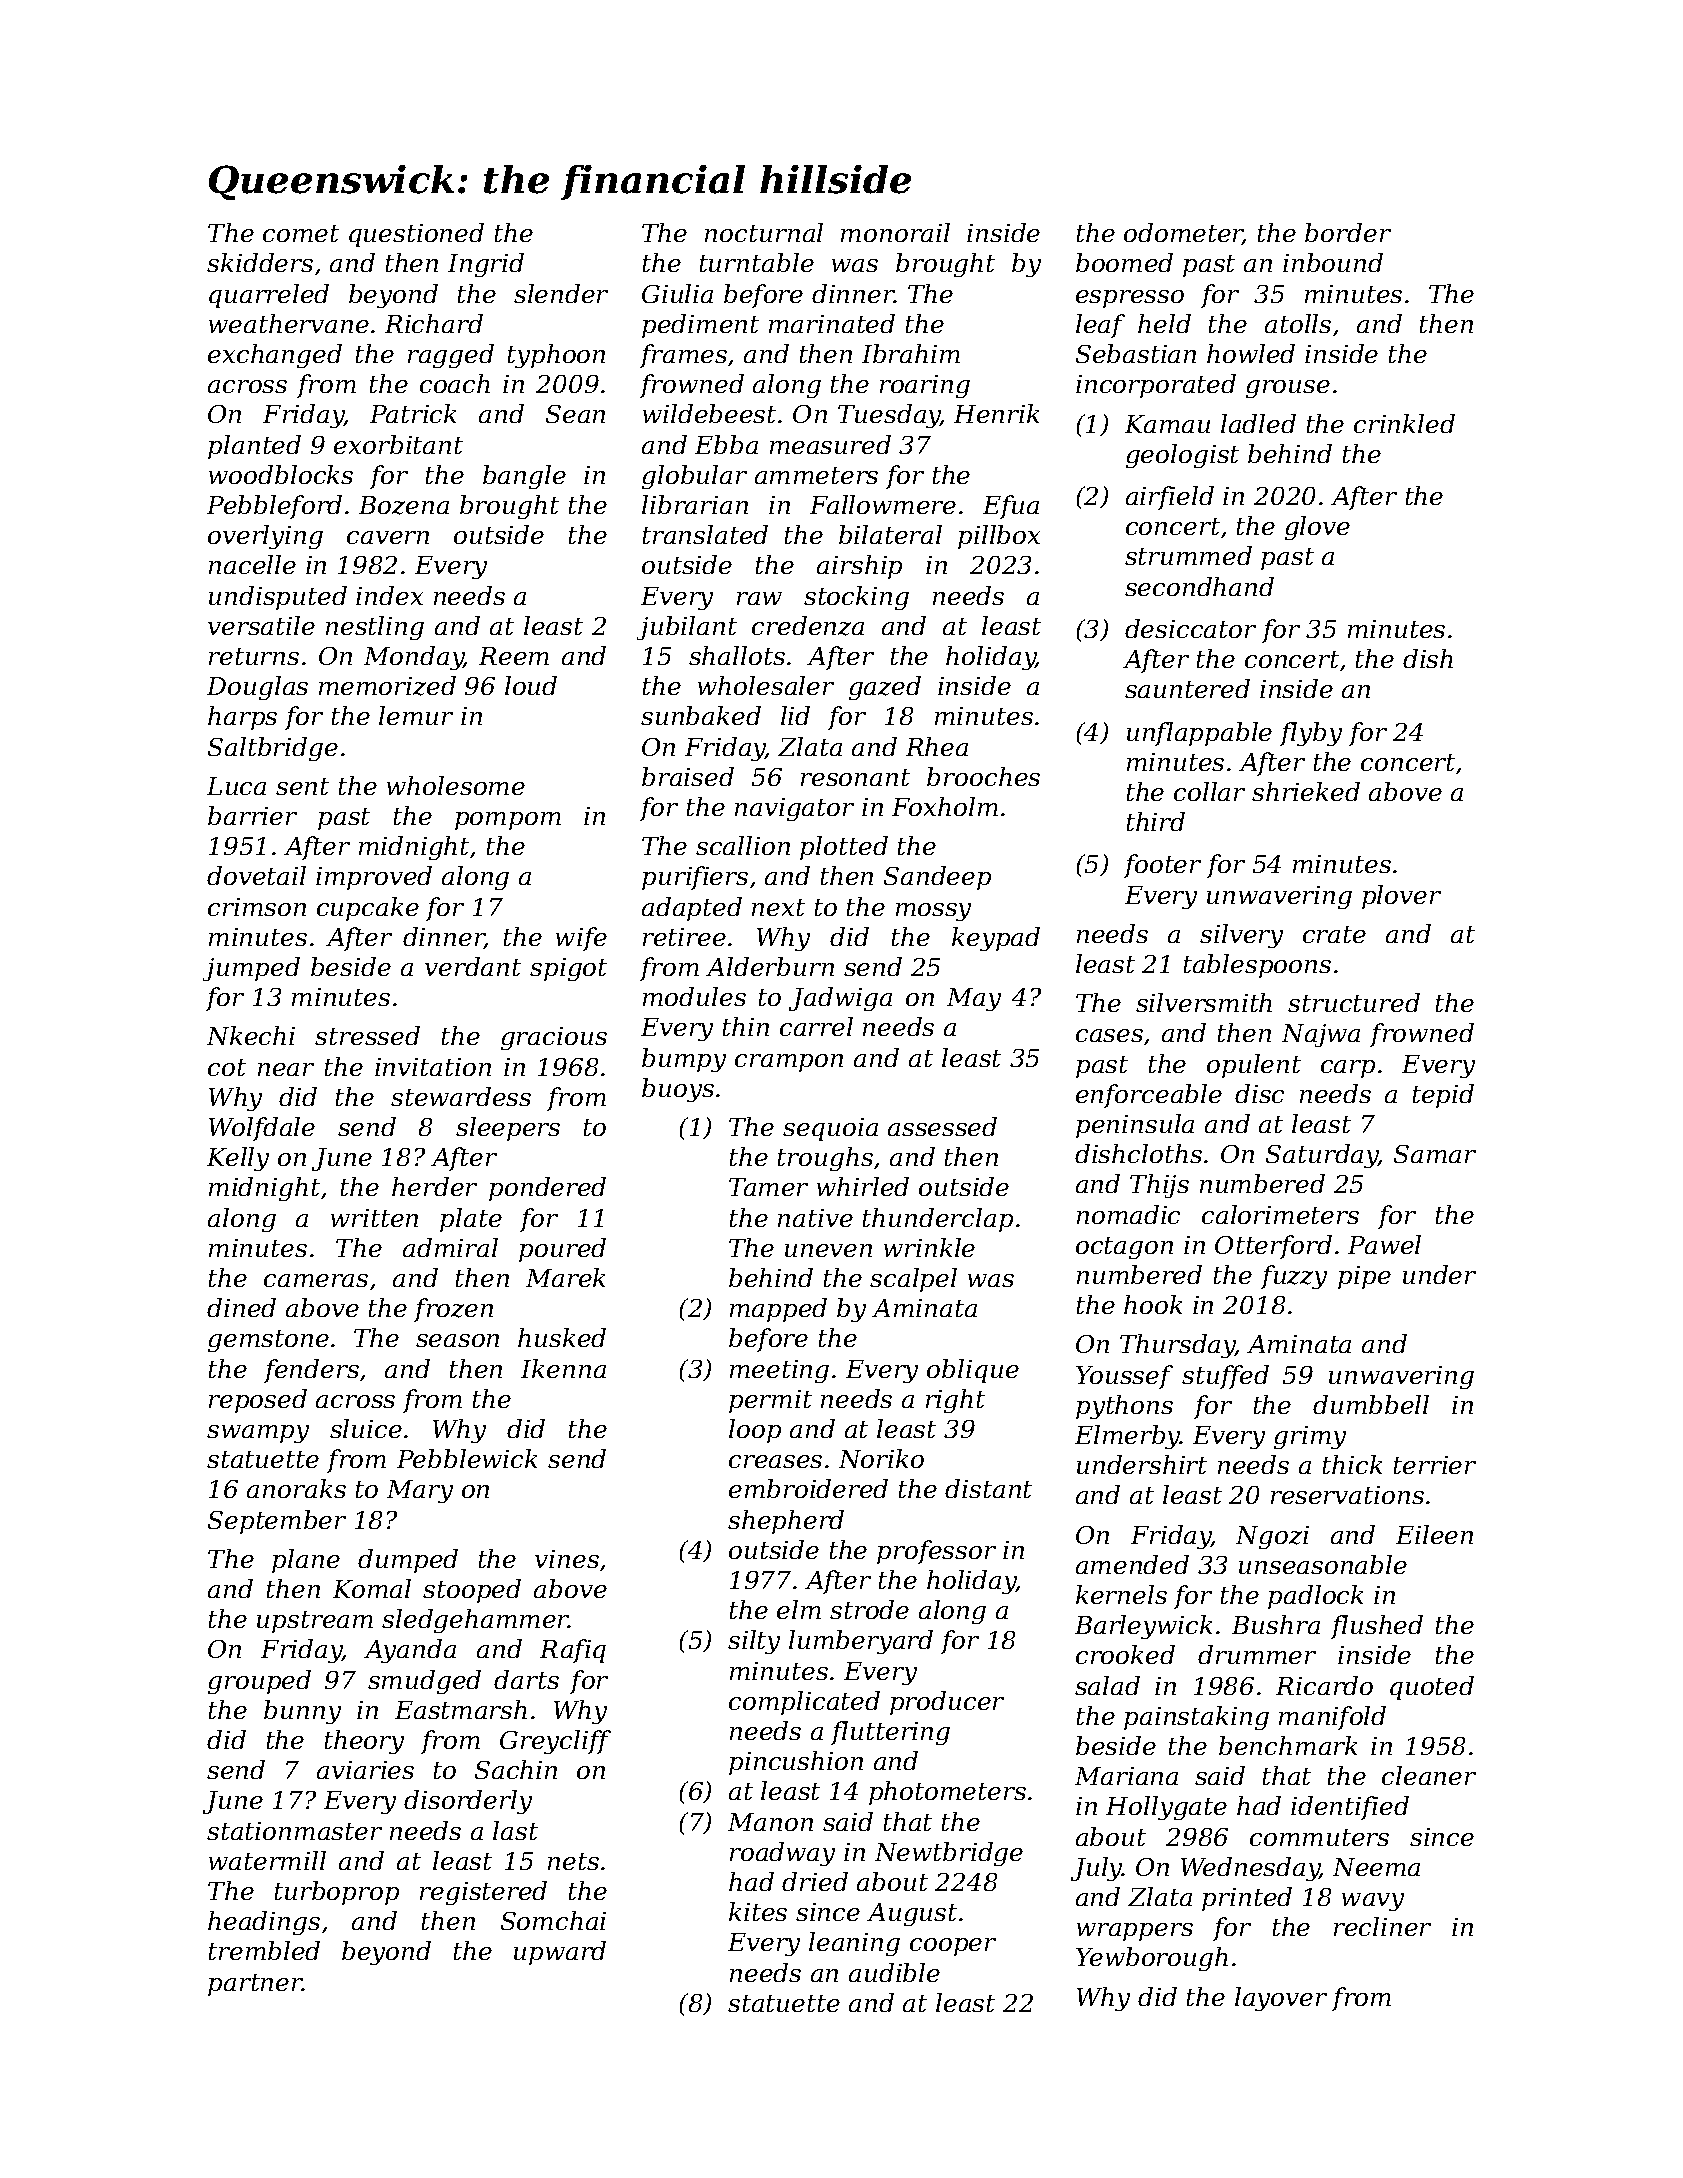  What do you see at coordinates (1310, 1437) in the screenshot?
I see `grimy` at bounding box center [1310, 1437].
